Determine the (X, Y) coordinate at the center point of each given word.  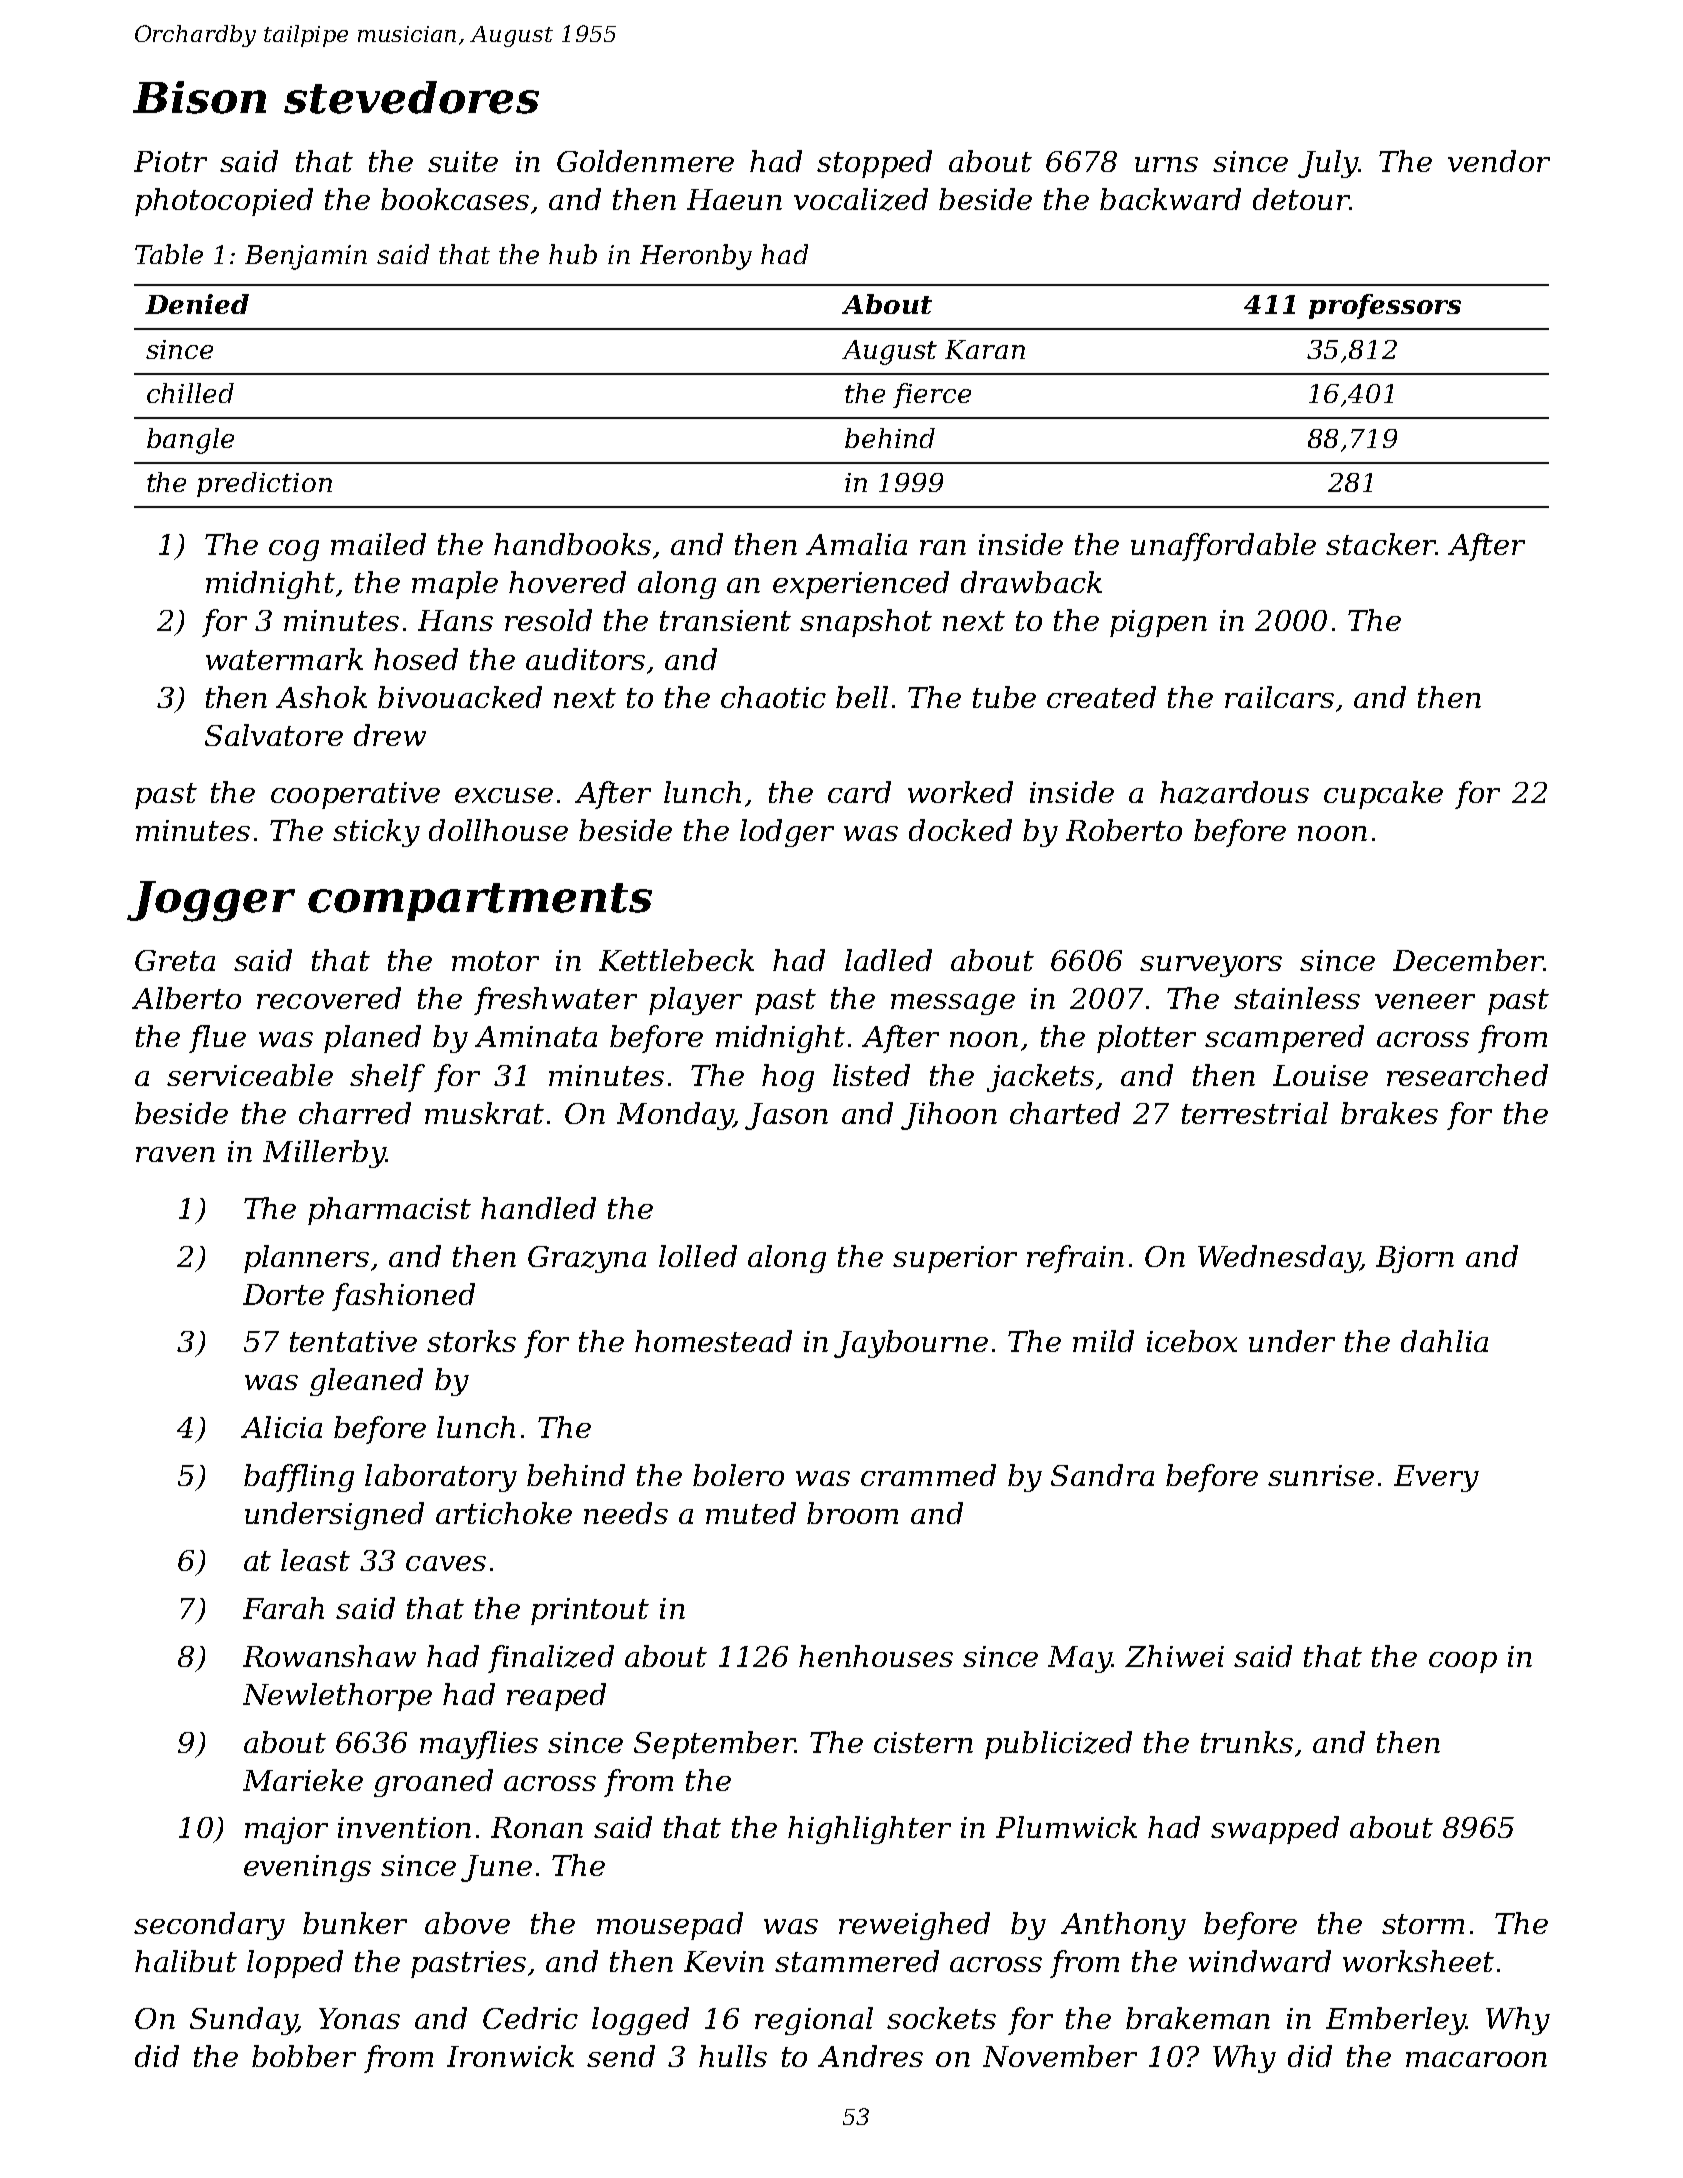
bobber (304, 2056)
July (1328, 164)
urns (1166, 164)
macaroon (1476, 2059)
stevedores (411, 97)
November (1060, 2056)
